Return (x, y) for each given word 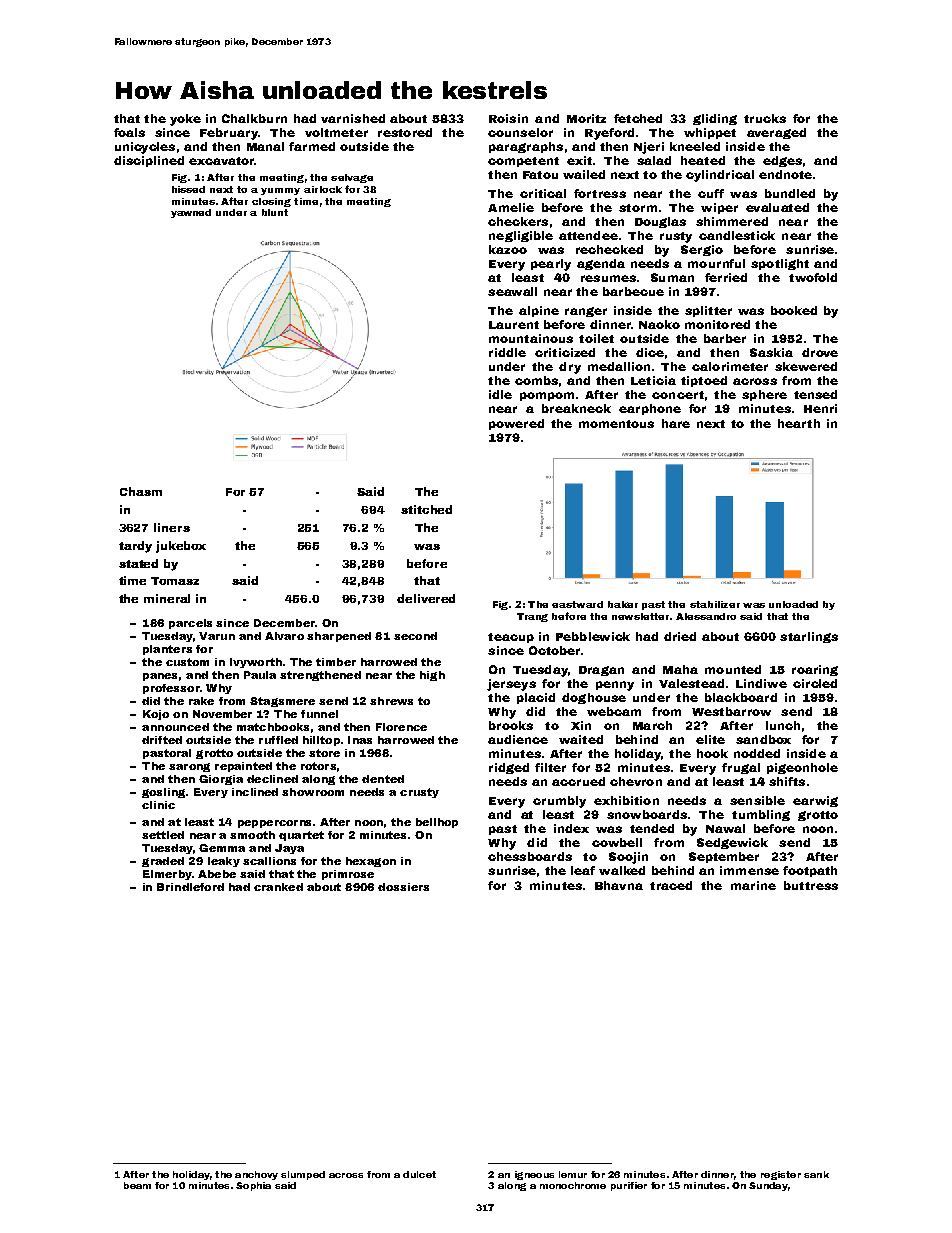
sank (816, 1174)
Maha (680, 669)
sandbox (763, 739)
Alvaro (284, 636)
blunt (275, 212)
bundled (790, 193)
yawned (191, 213)
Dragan (601, 671)
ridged (509, 768)
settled (163, 835)
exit (579, 160)
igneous (534, 1175)
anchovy (256, 1175)
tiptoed (704, 381)
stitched (426, 509)
